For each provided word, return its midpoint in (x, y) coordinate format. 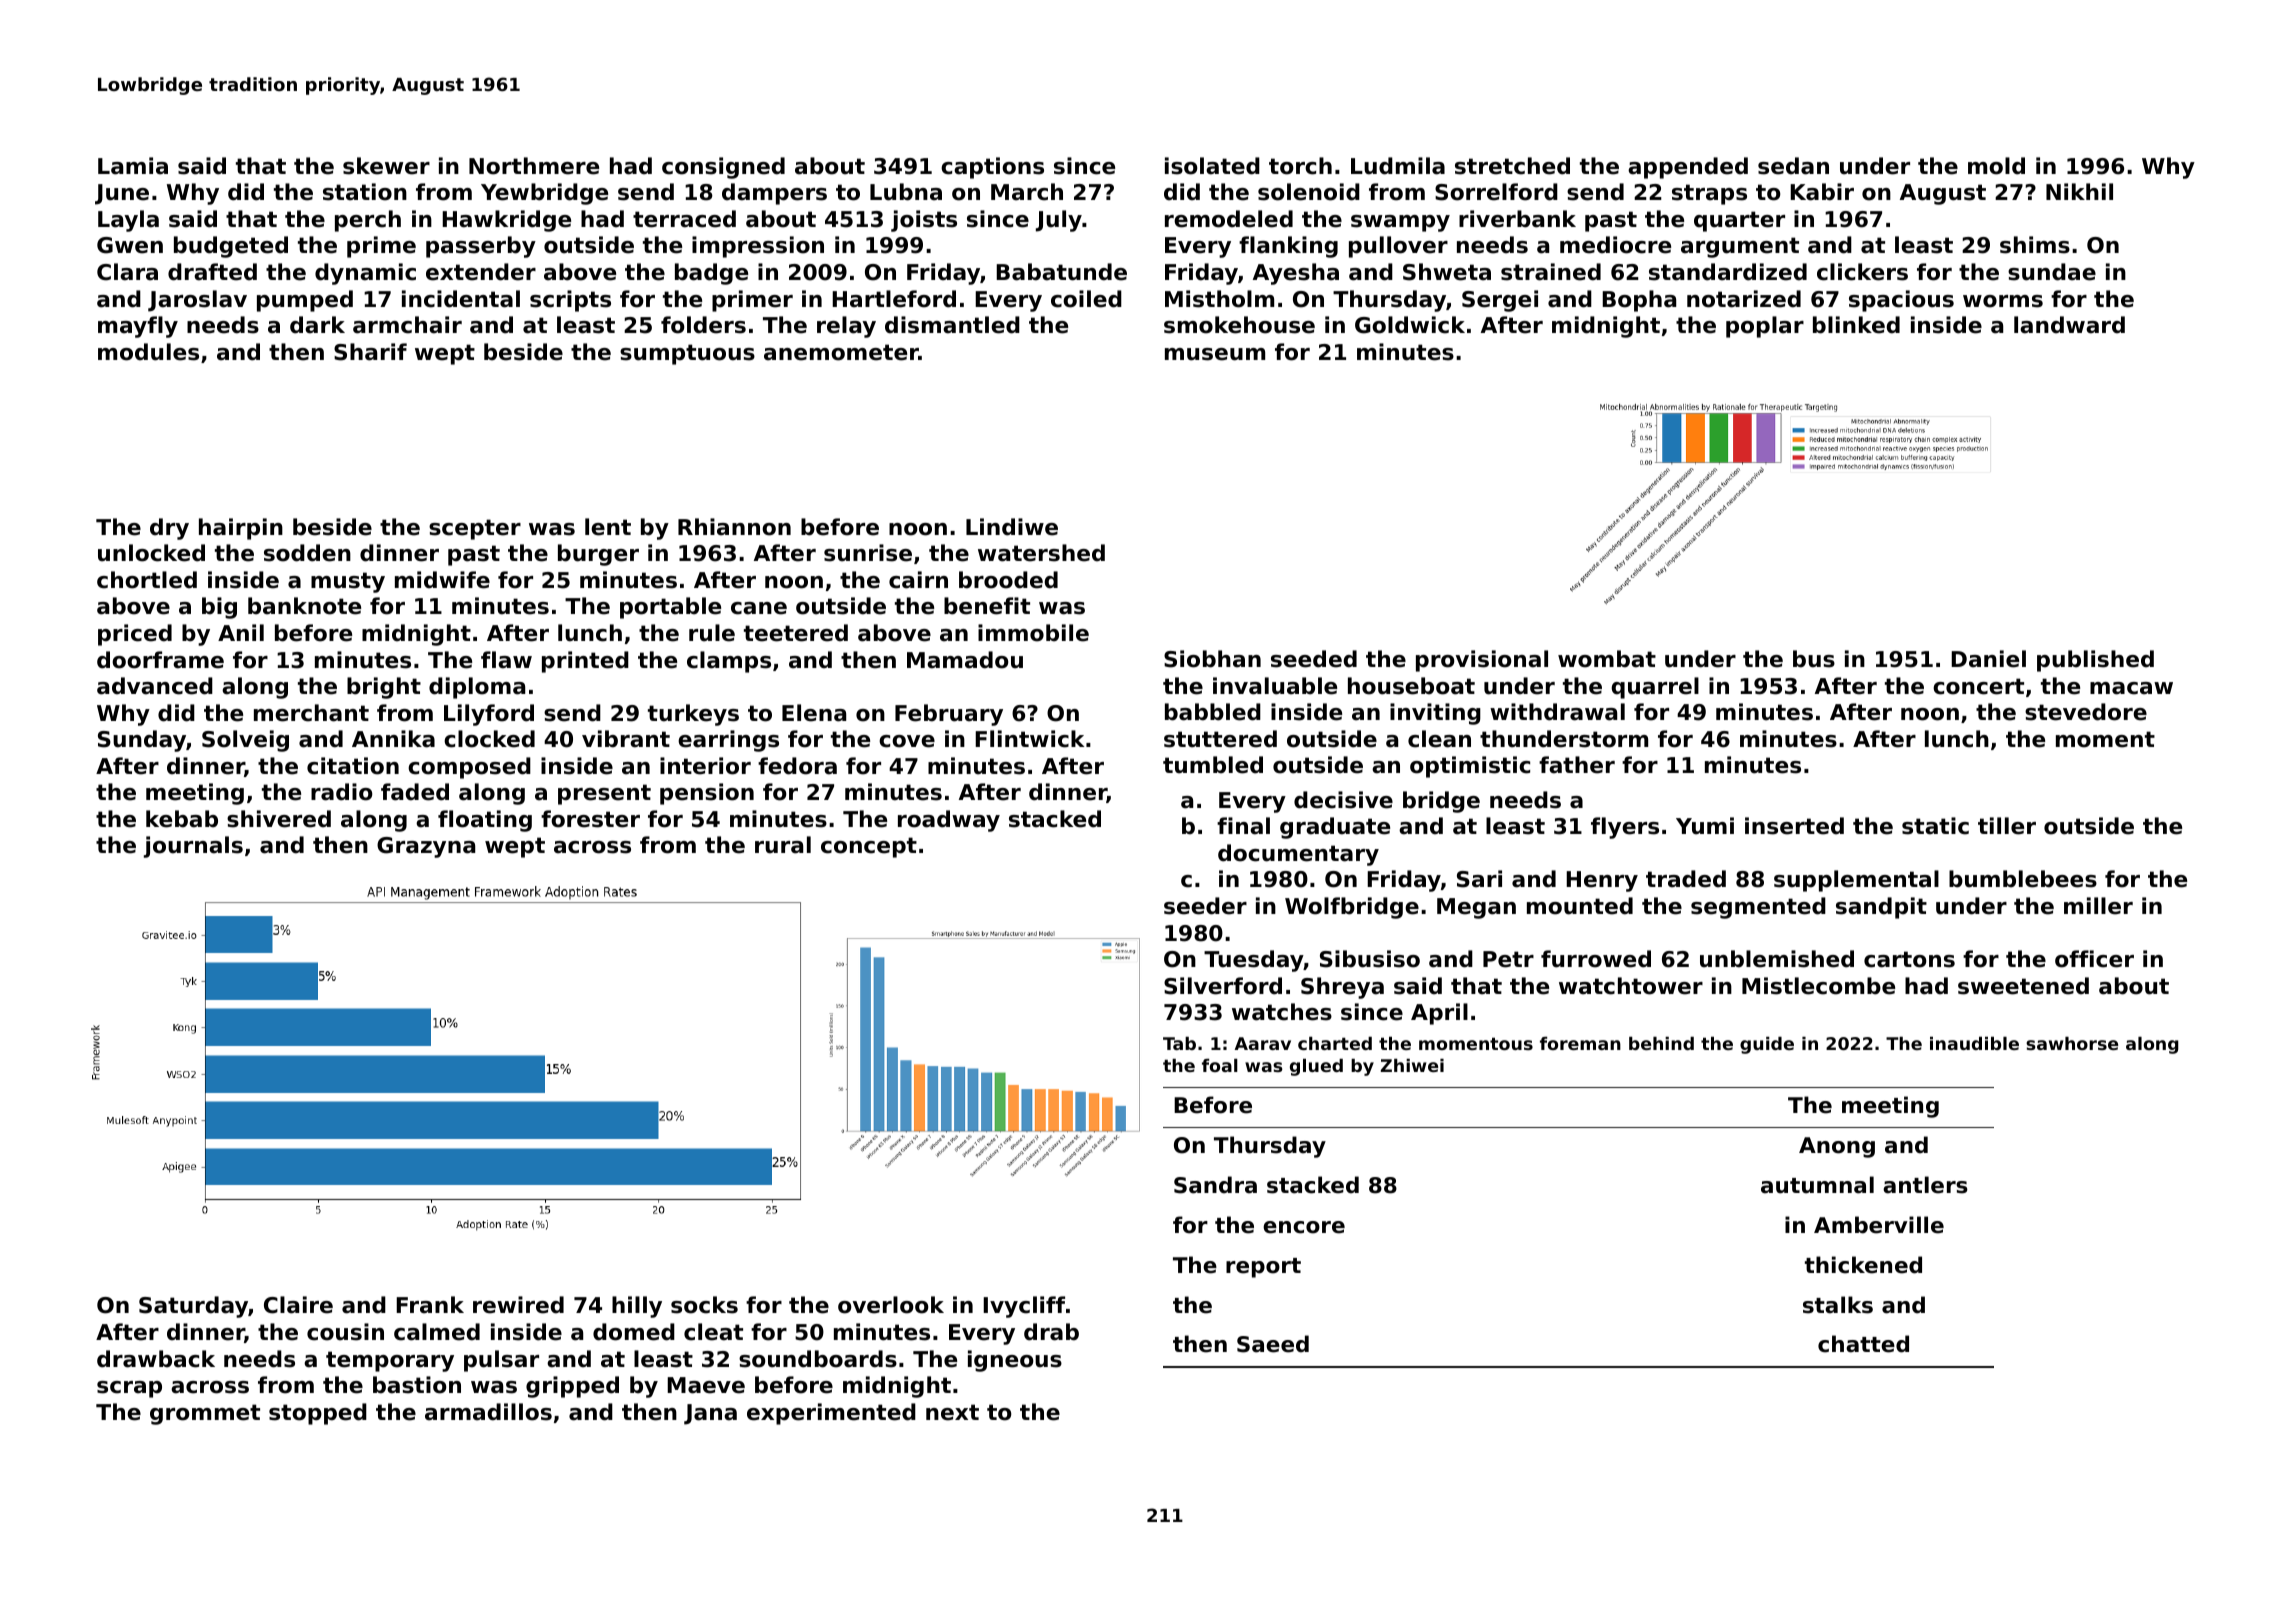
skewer (386, 166)
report (1263, 1268)
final (1243, 826)
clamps (729, 662)
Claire (298, 1305)
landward (2069, 325)
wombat (1607, 659)
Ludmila (1398, 166)
